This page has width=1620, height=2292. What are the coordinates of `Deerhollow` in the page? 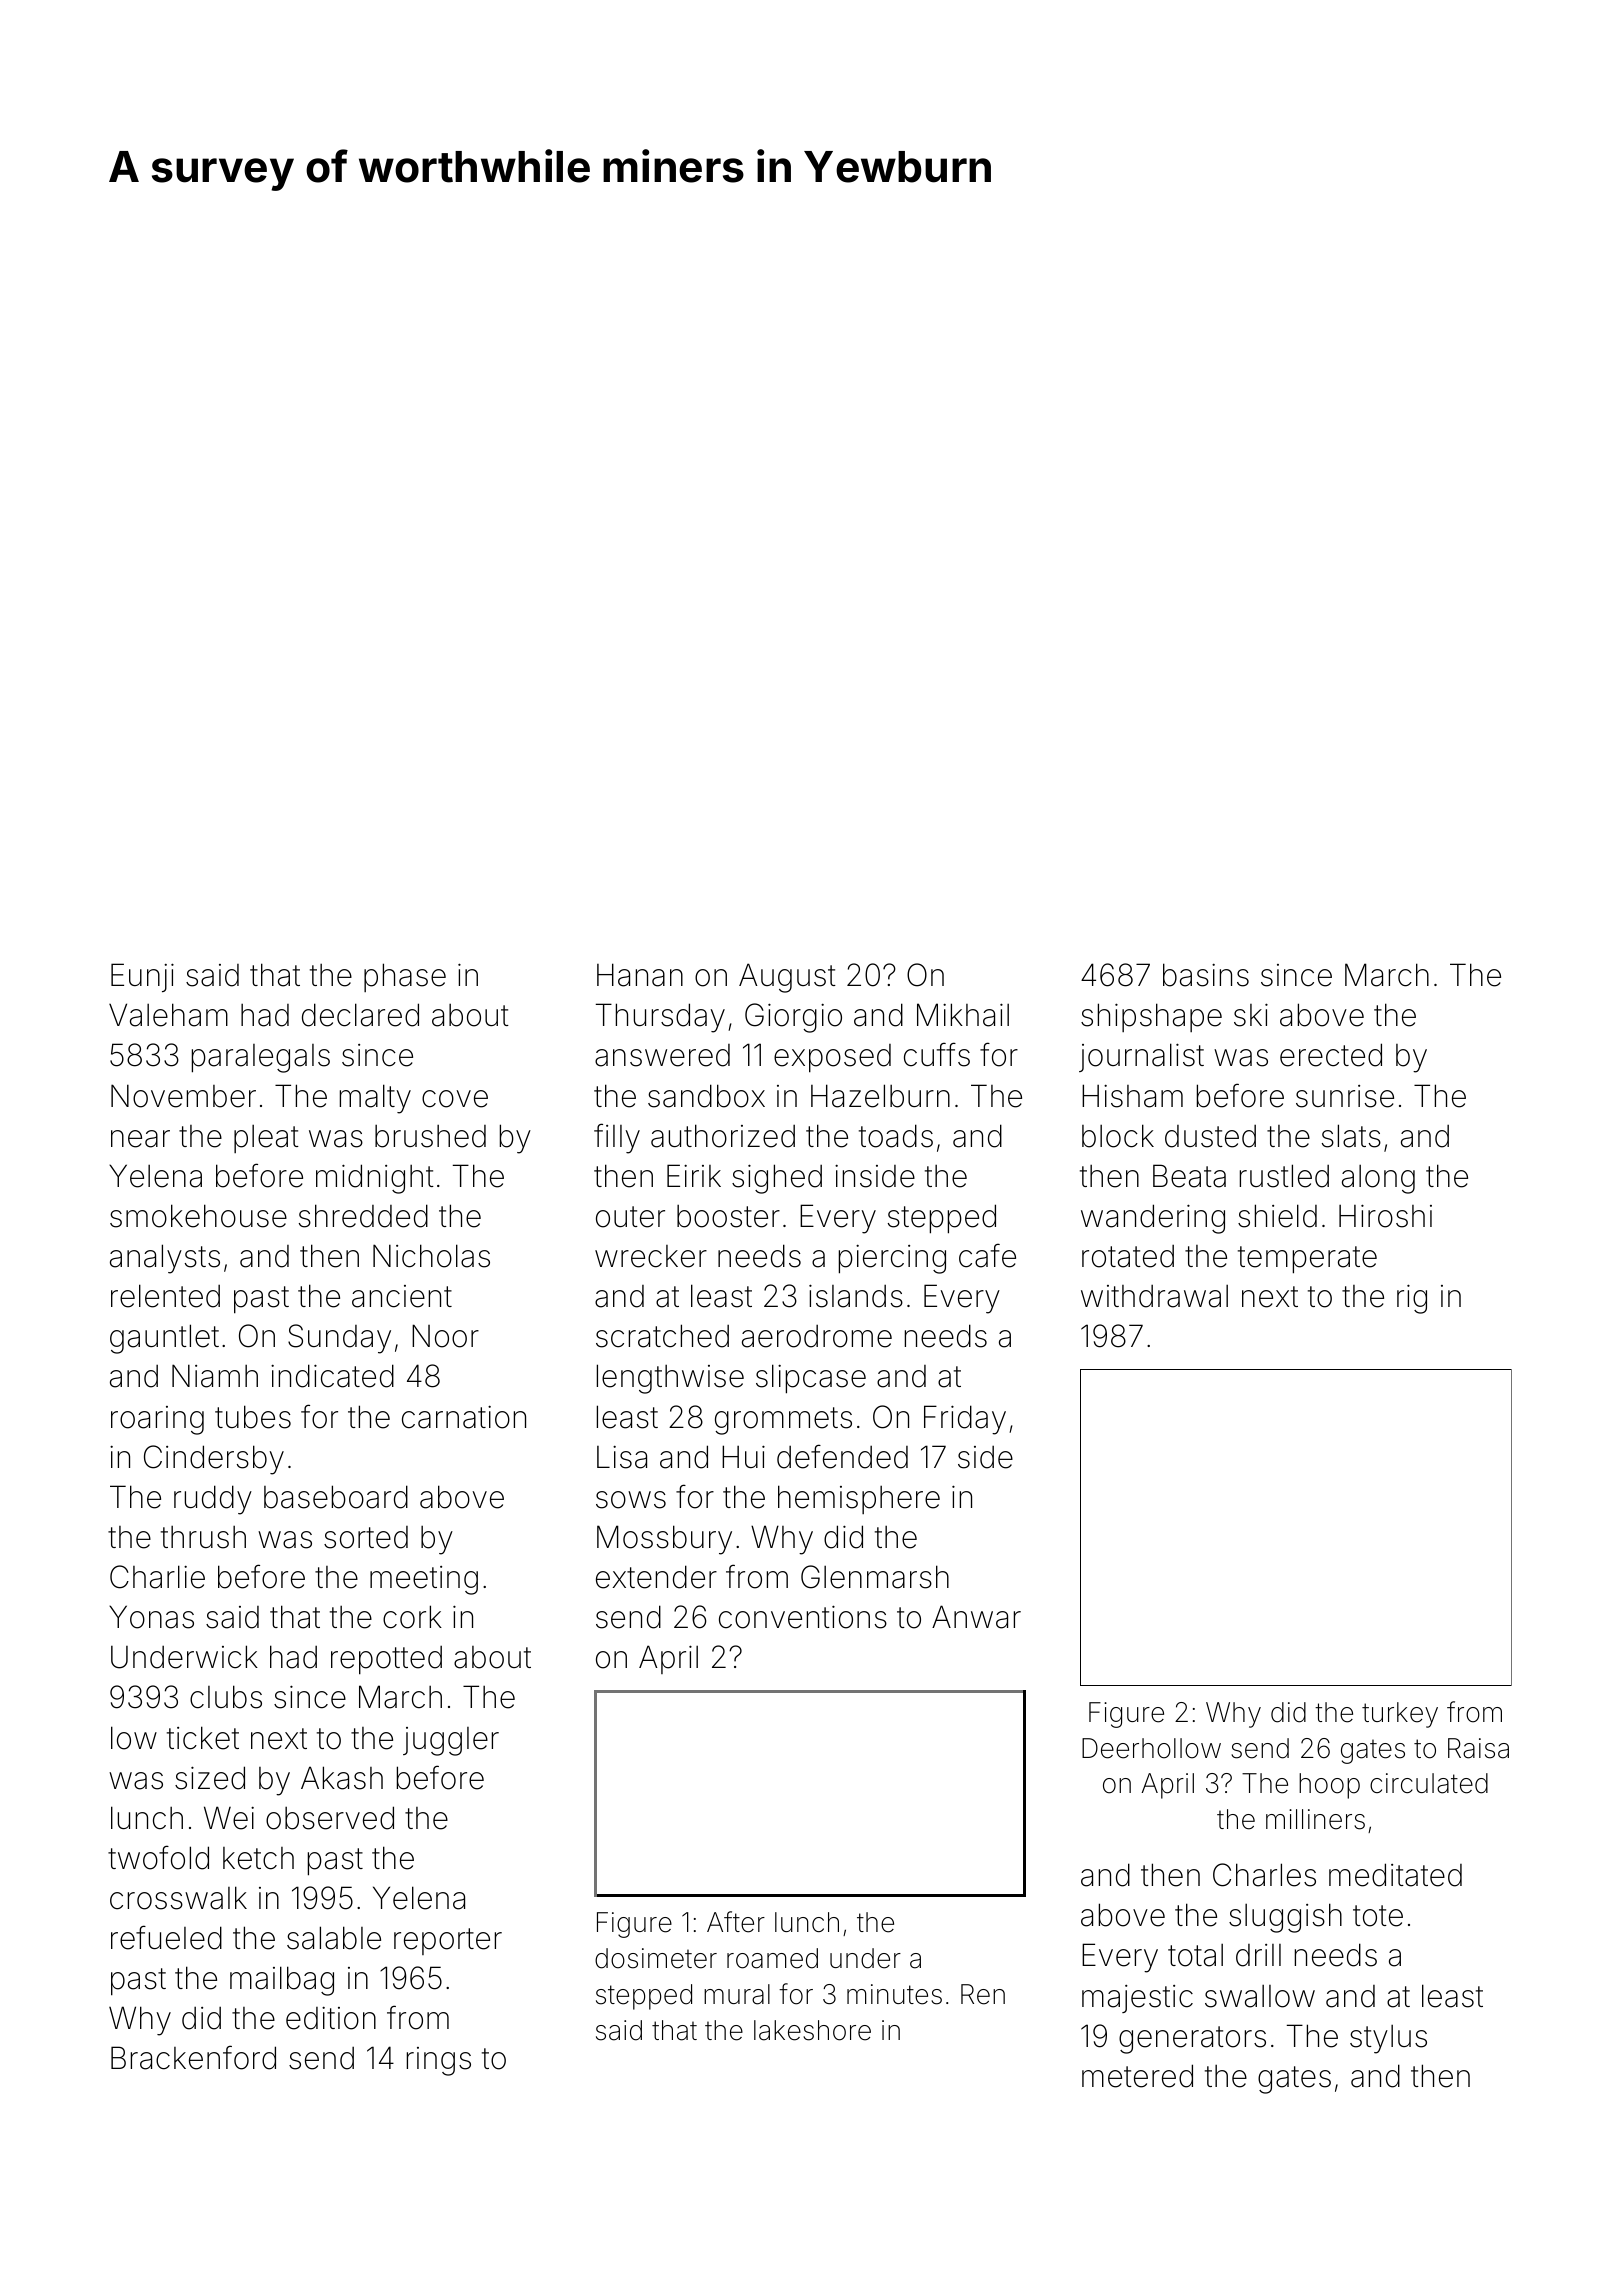 It's located at (1151, 1748).
